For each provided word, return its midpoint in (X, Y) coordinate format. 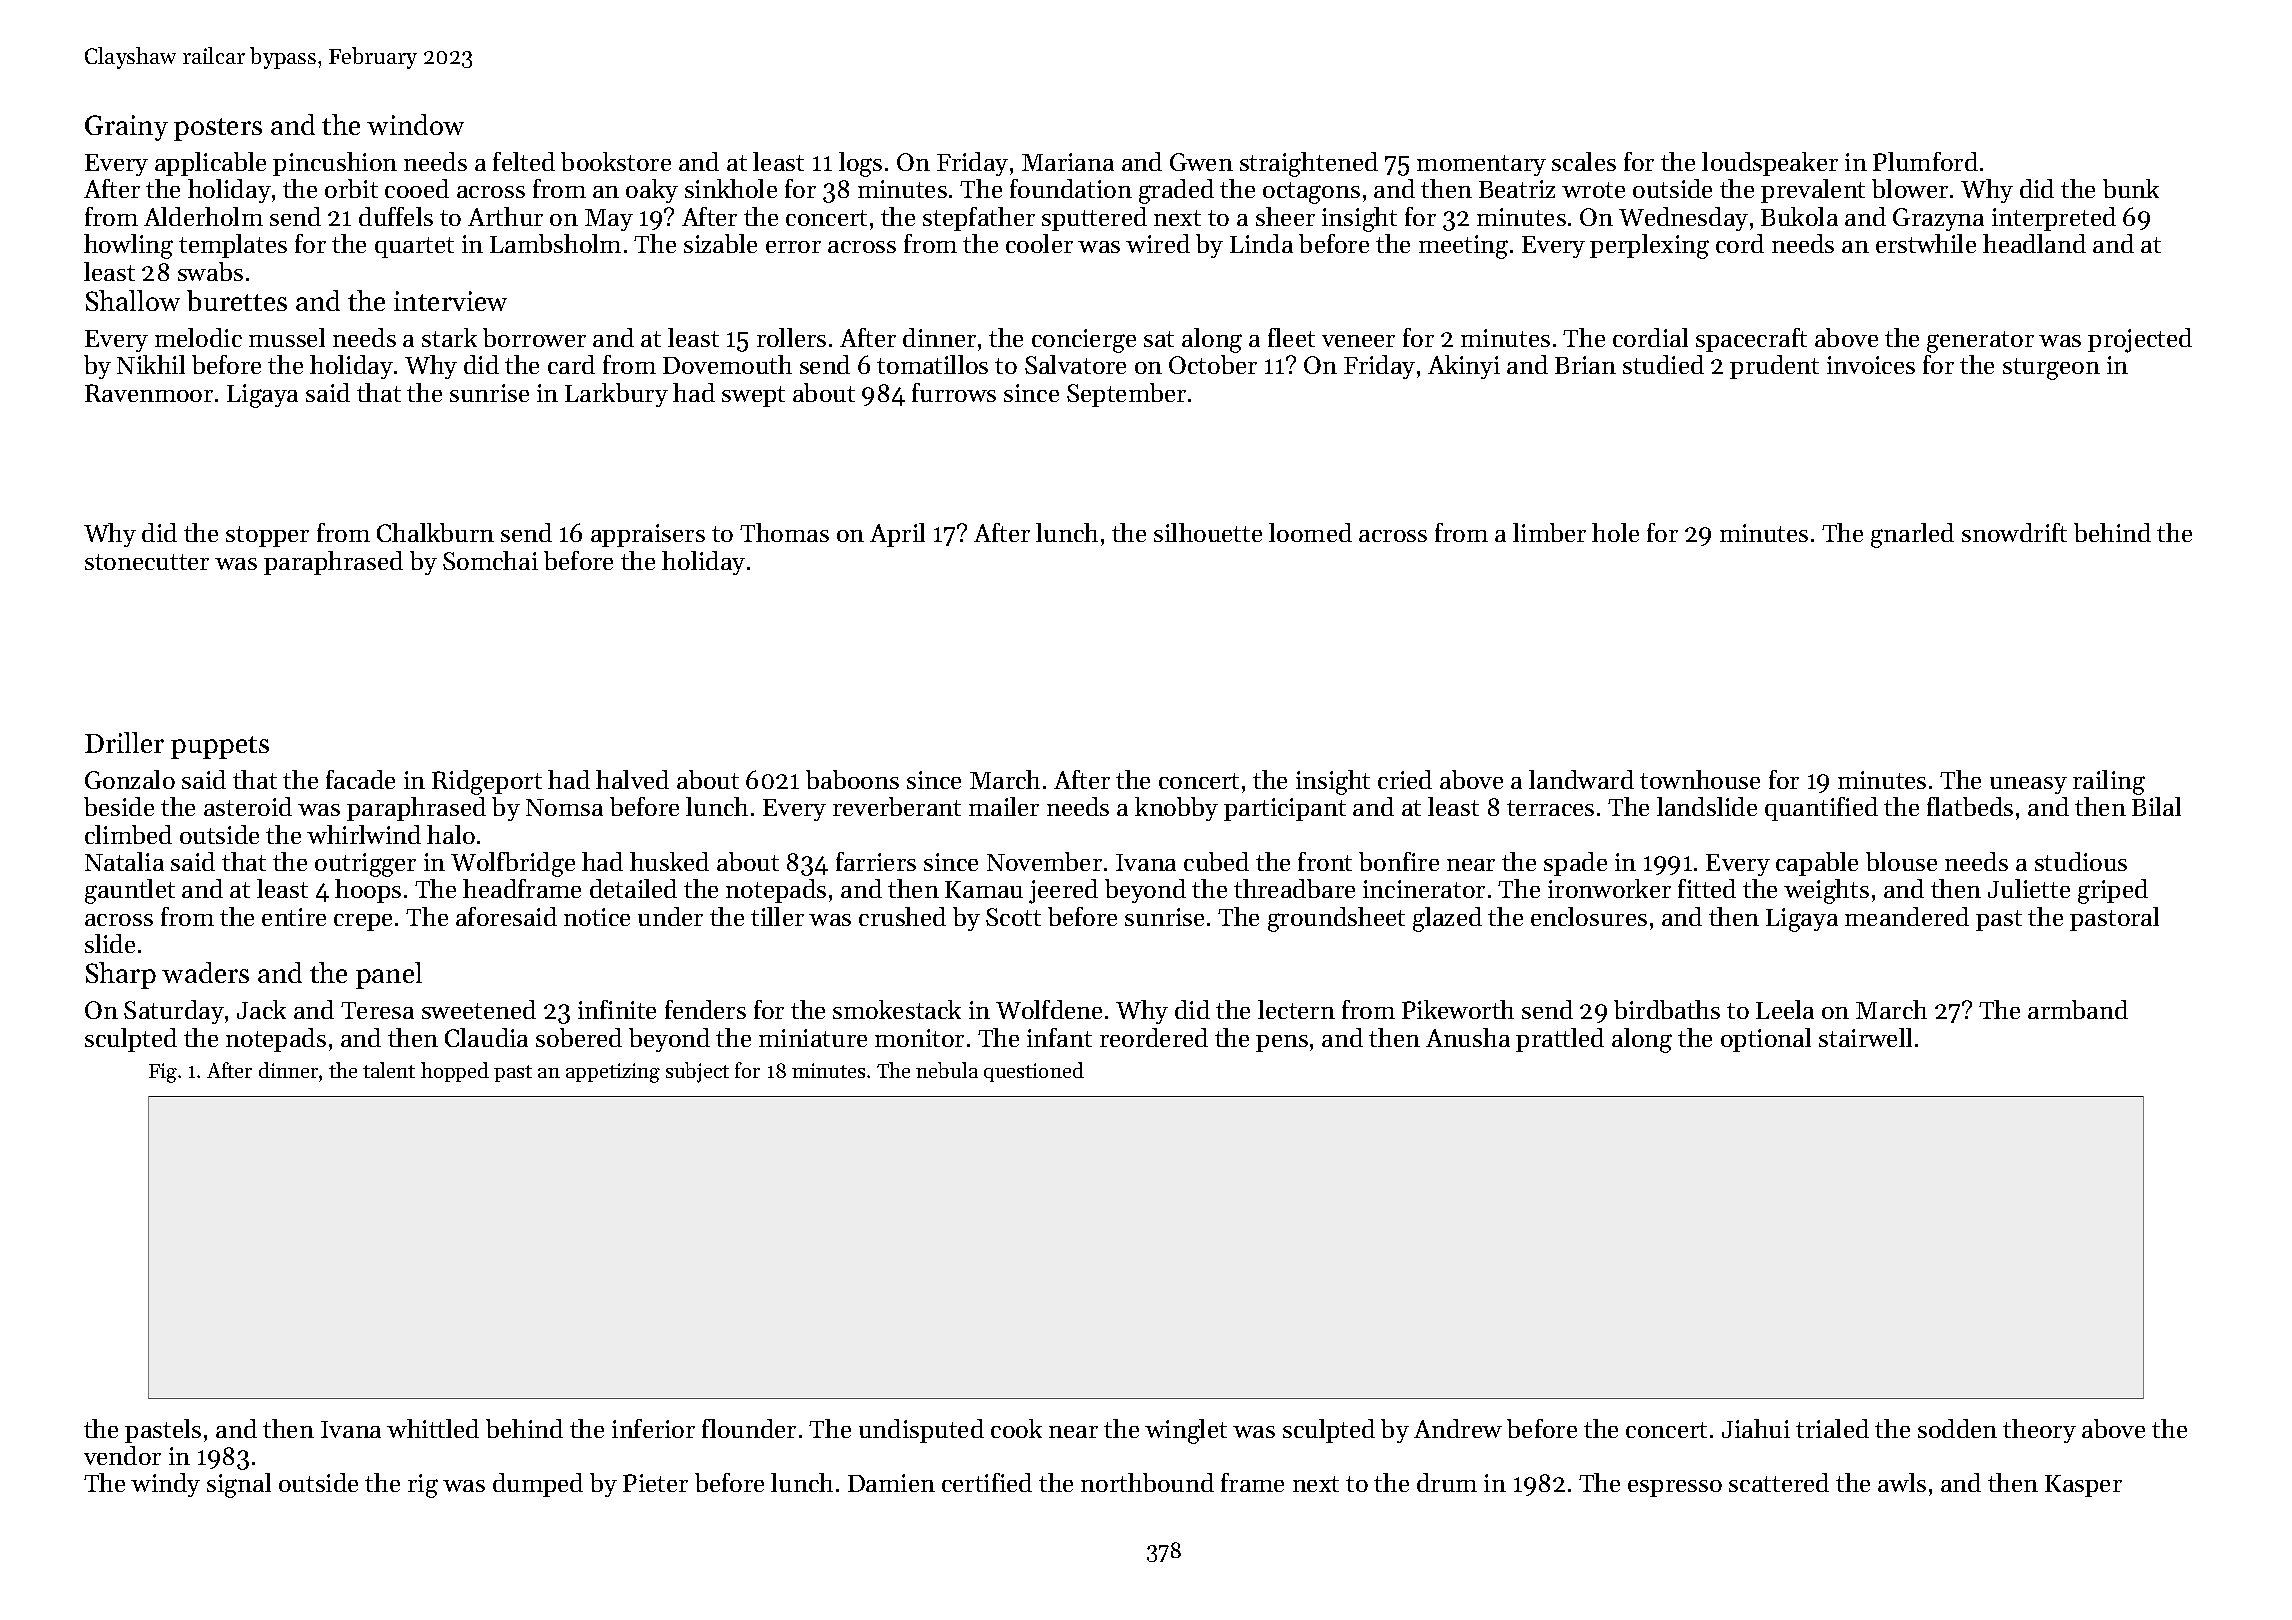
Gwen (1201, 162)
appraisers (648, 535)
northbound (1147, 1482)
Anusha (1468, 1037)
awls (1902, 1482)
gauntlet (130, 891)
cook (1016, 1428)
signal (239, 1485)
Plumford (1925, 161)
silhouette (1208, 532)
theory (2039, 1431)
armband (2078, 1009)
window (415, 124)
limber (1549, 532)
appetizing (613, 1073)
